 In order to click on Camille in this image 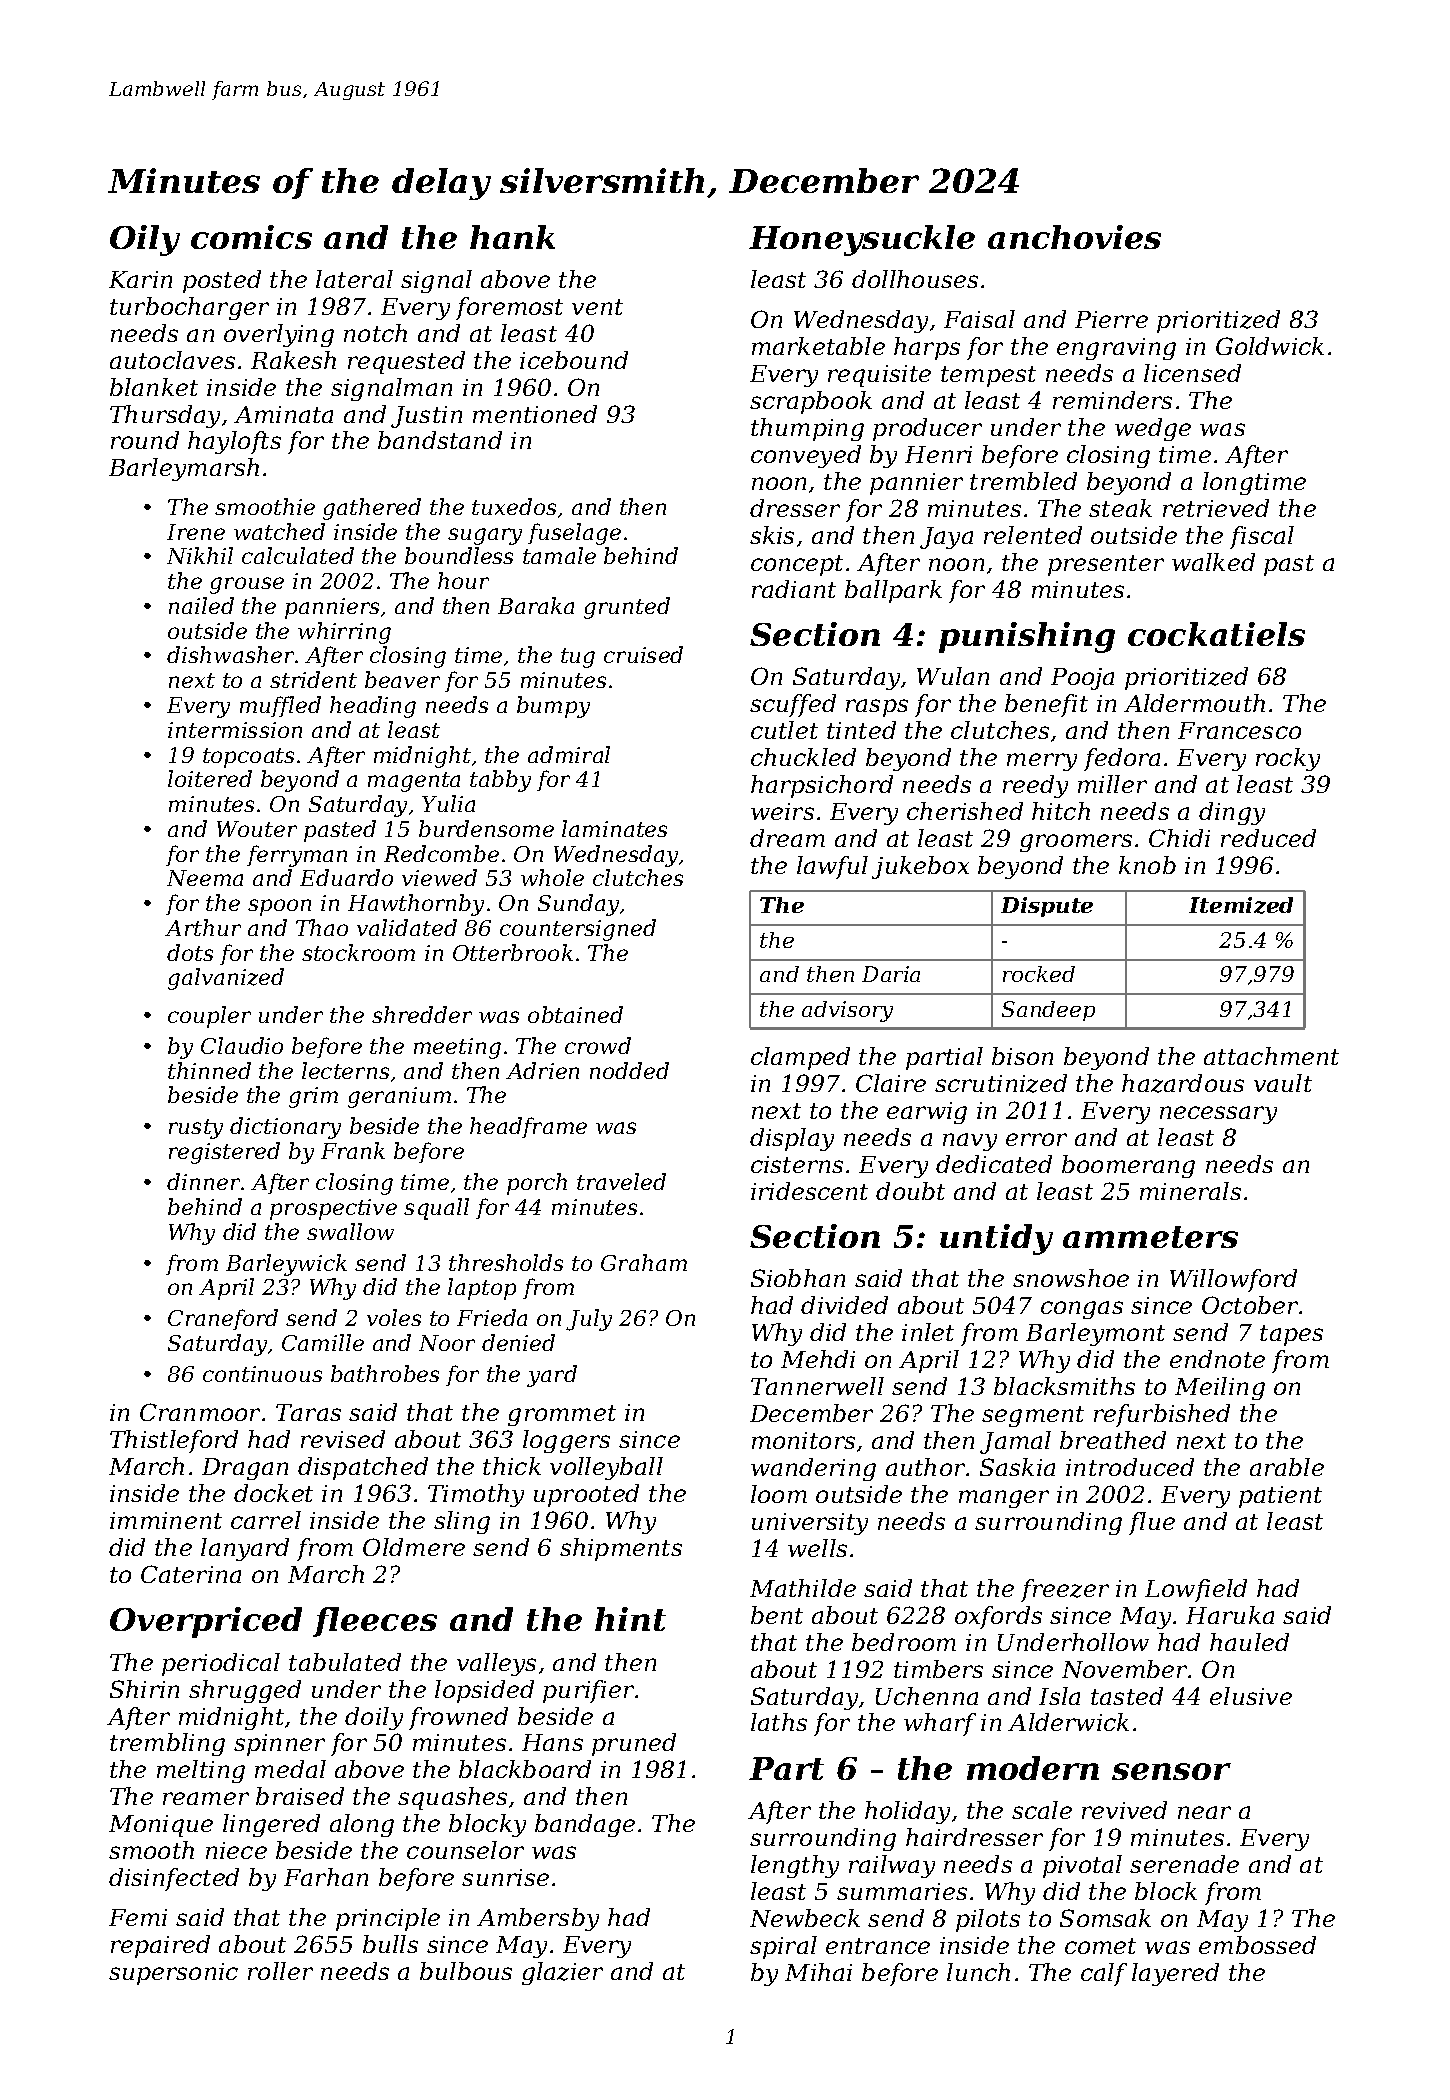, I will do `click(323, 1342)`.
